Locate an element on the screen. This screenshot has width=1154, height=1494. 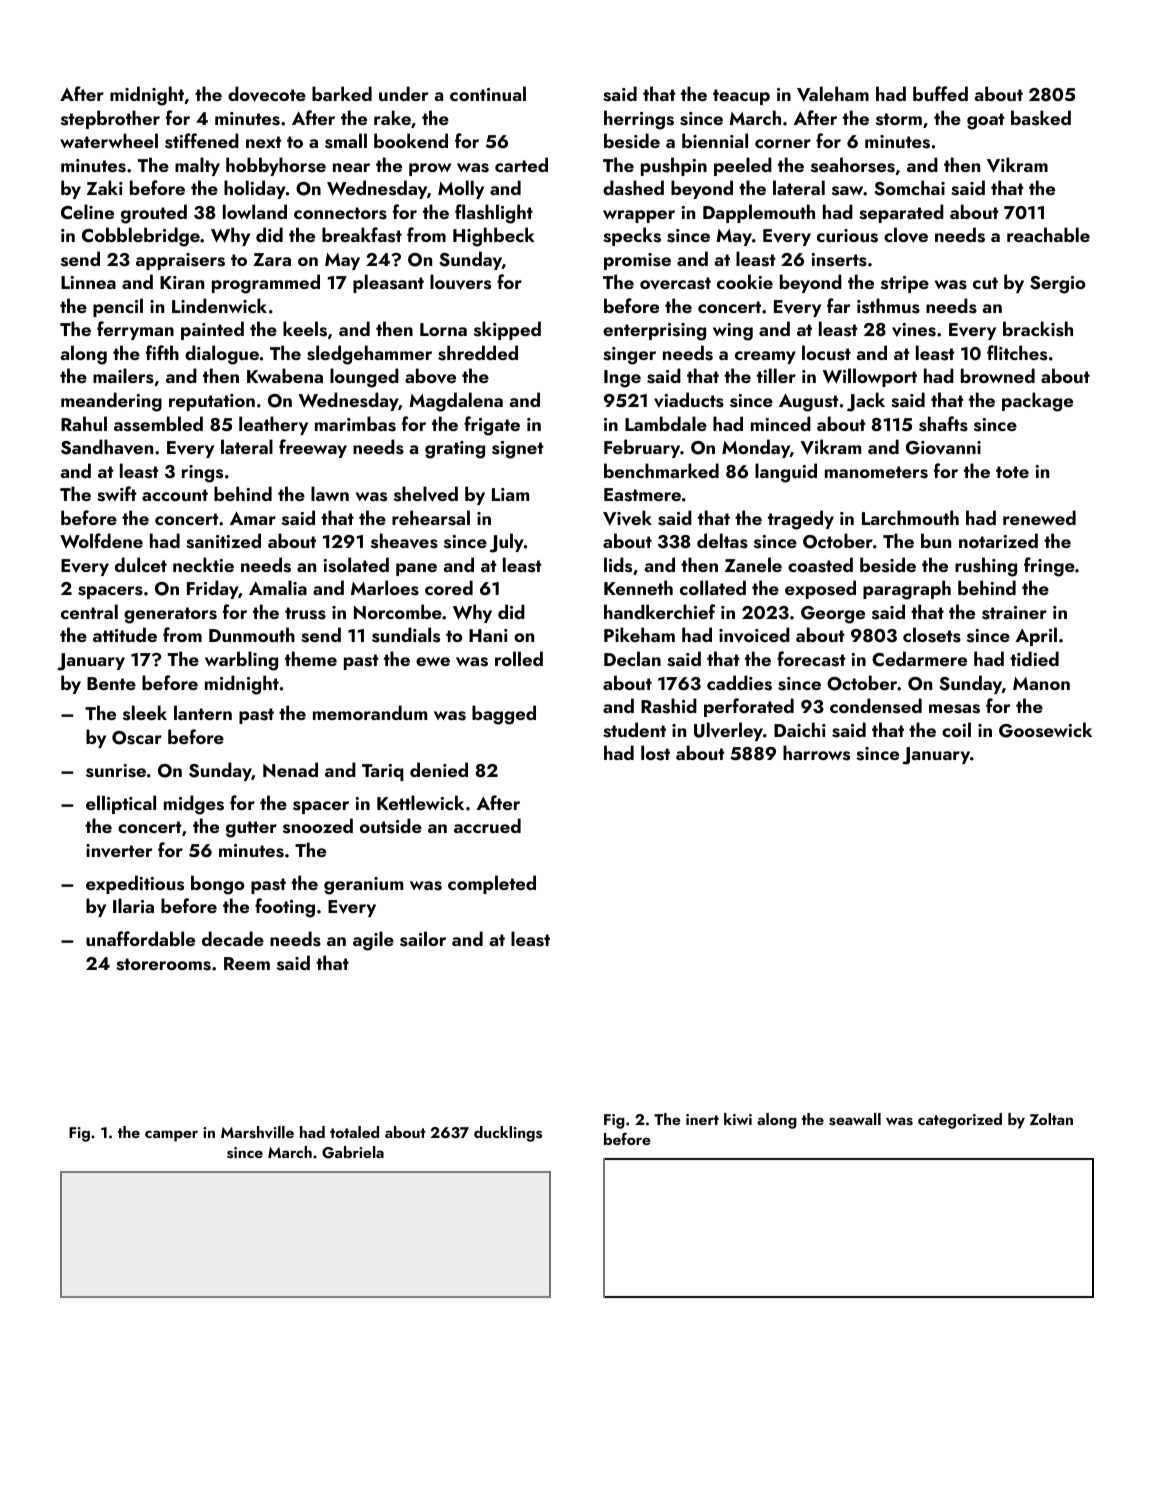
categorized is located at coordinates (960, 1121).
